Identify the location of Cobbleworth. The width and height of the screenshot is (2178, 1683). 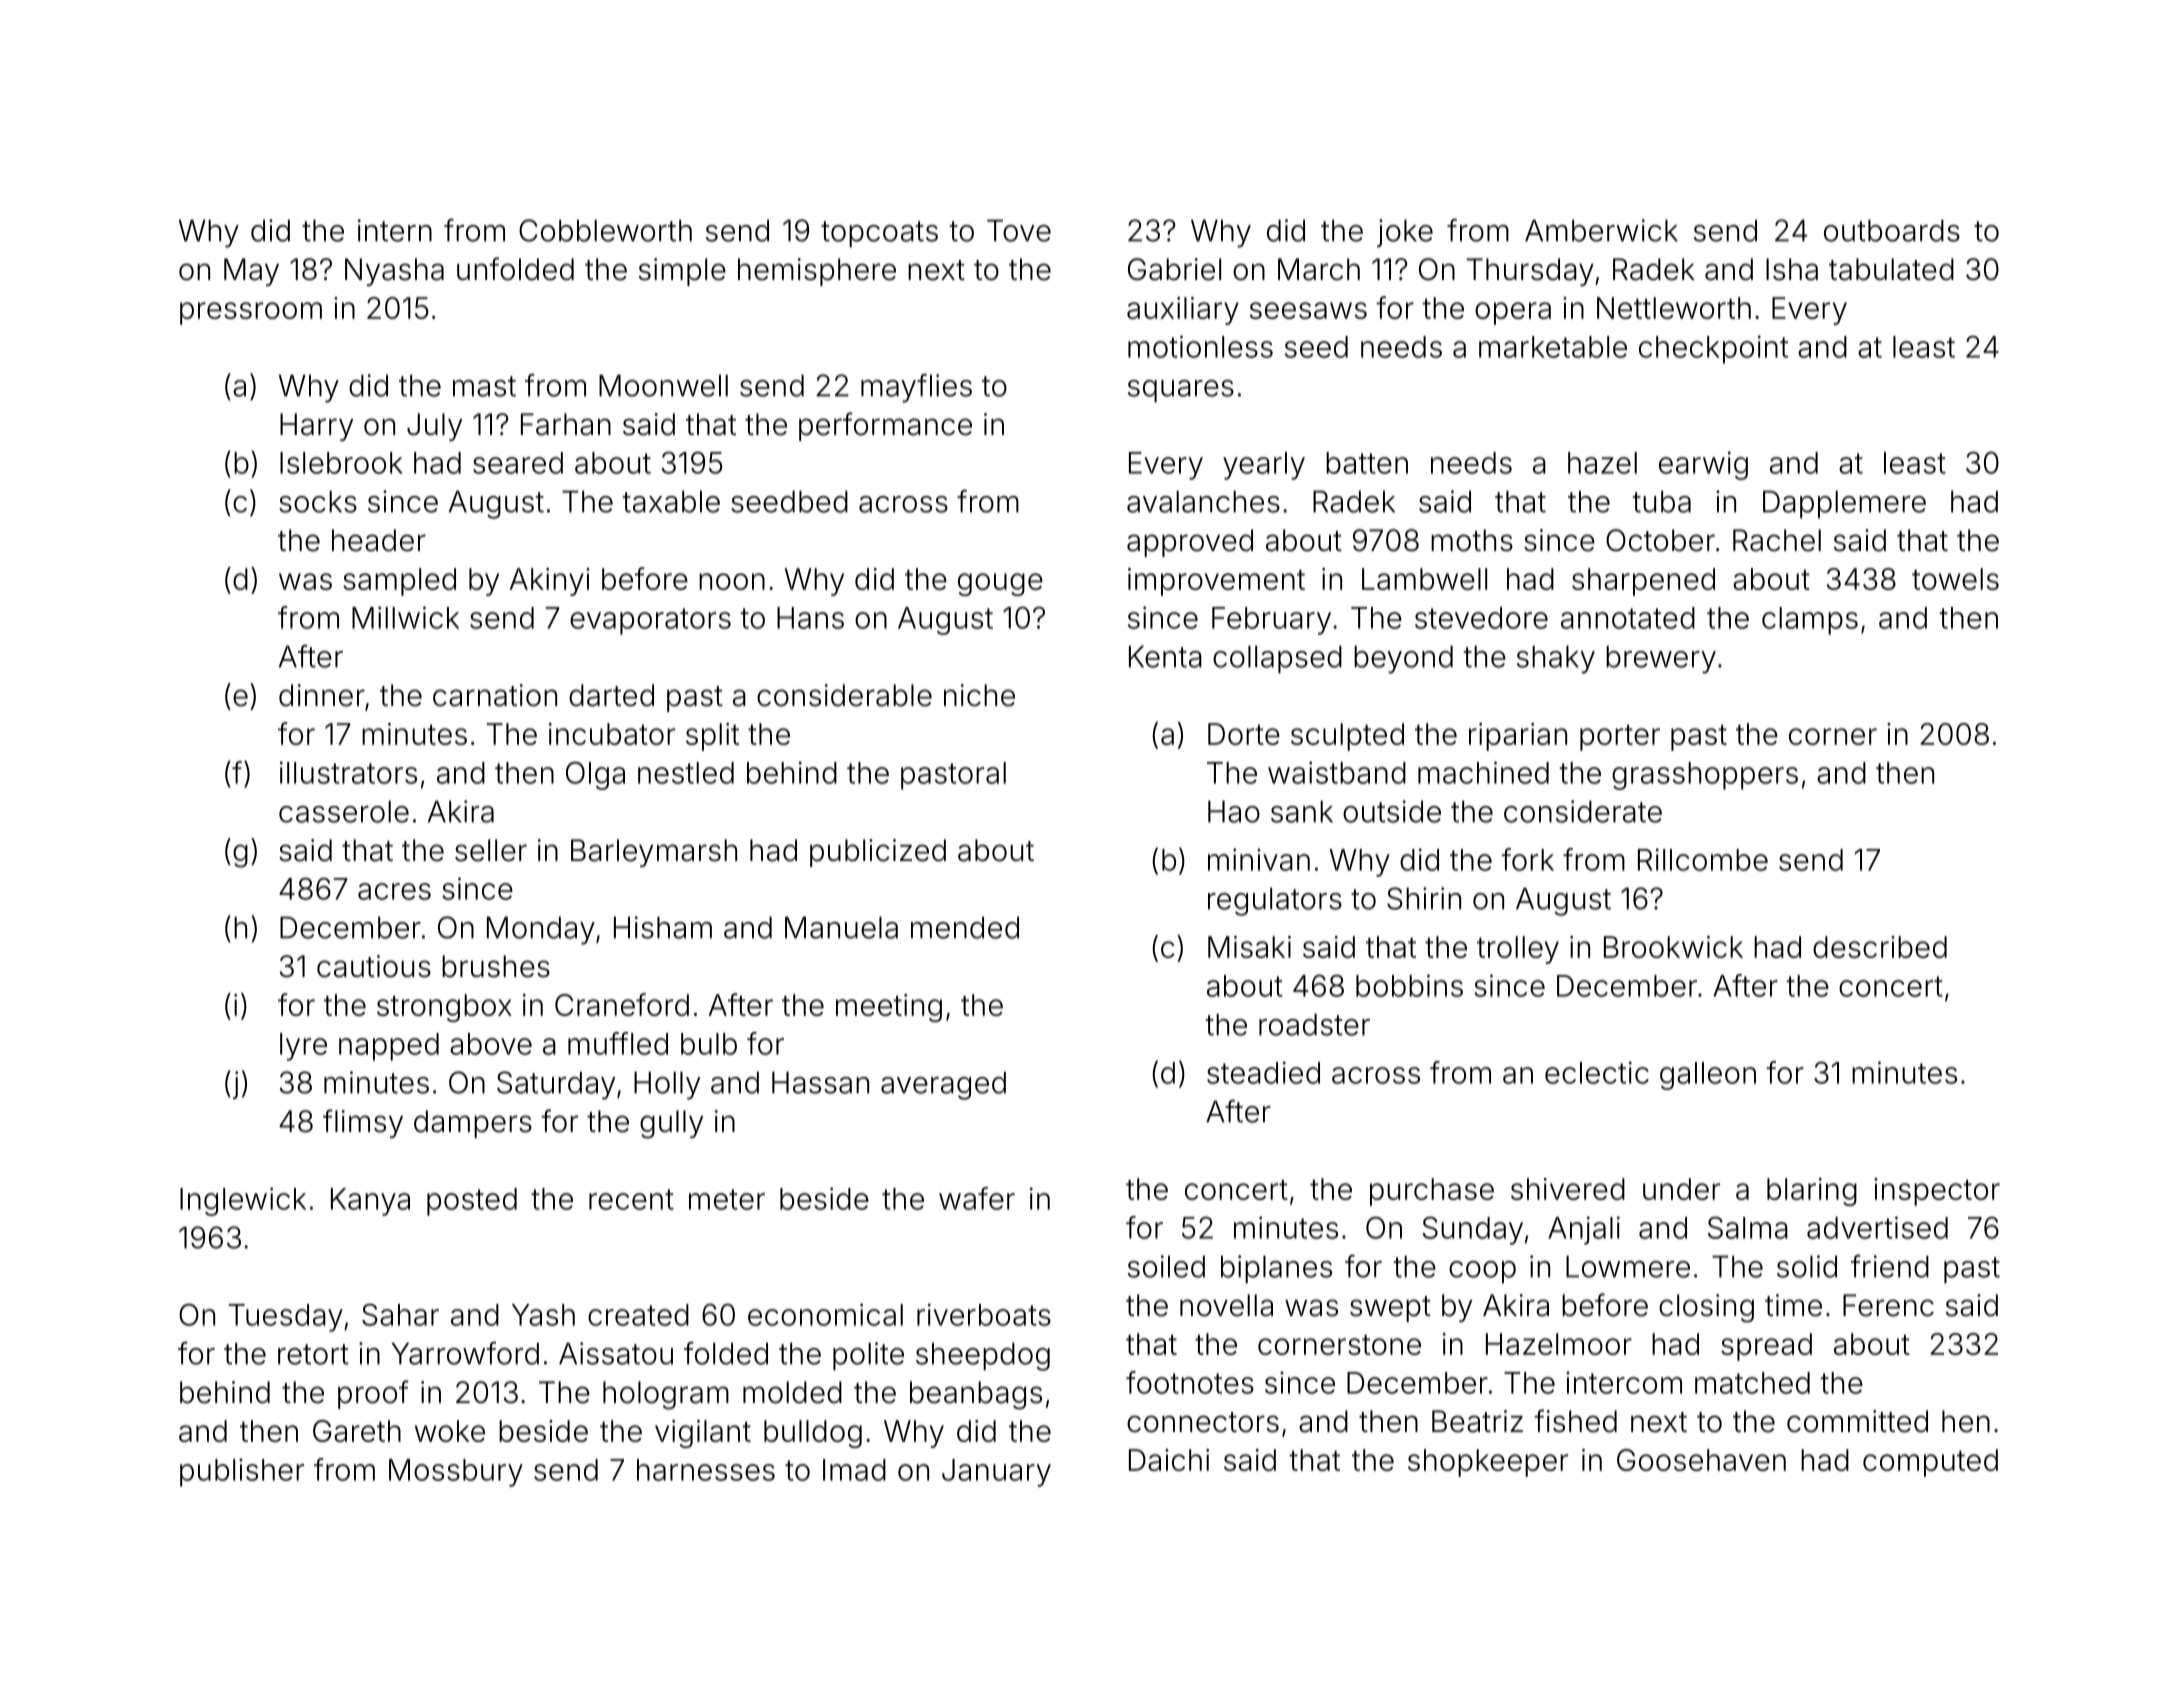
(605, 230).
